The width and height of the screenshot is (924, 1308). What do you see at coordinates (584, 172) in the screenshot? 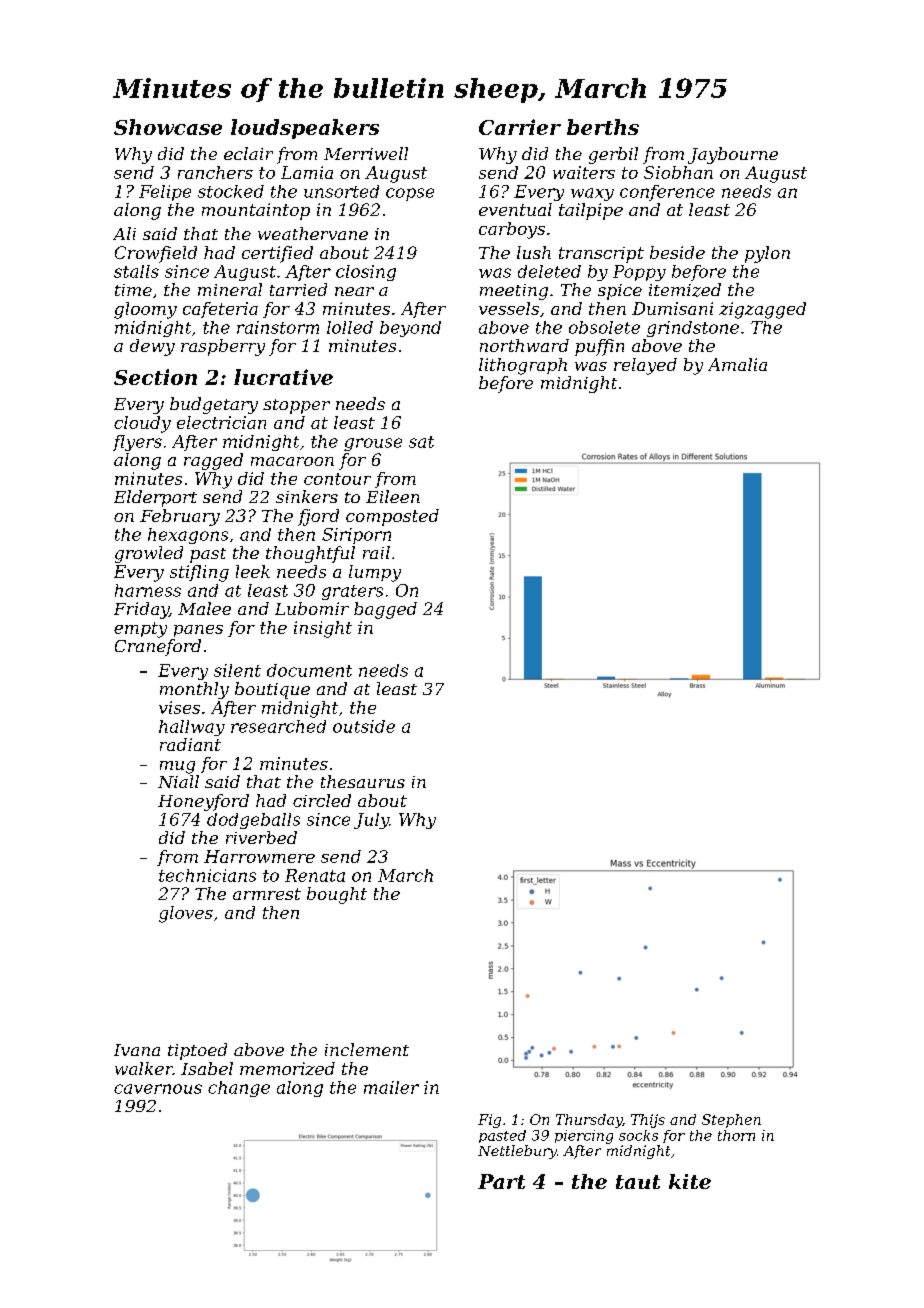
I see `waiters` at bounding box center [584, 172].
